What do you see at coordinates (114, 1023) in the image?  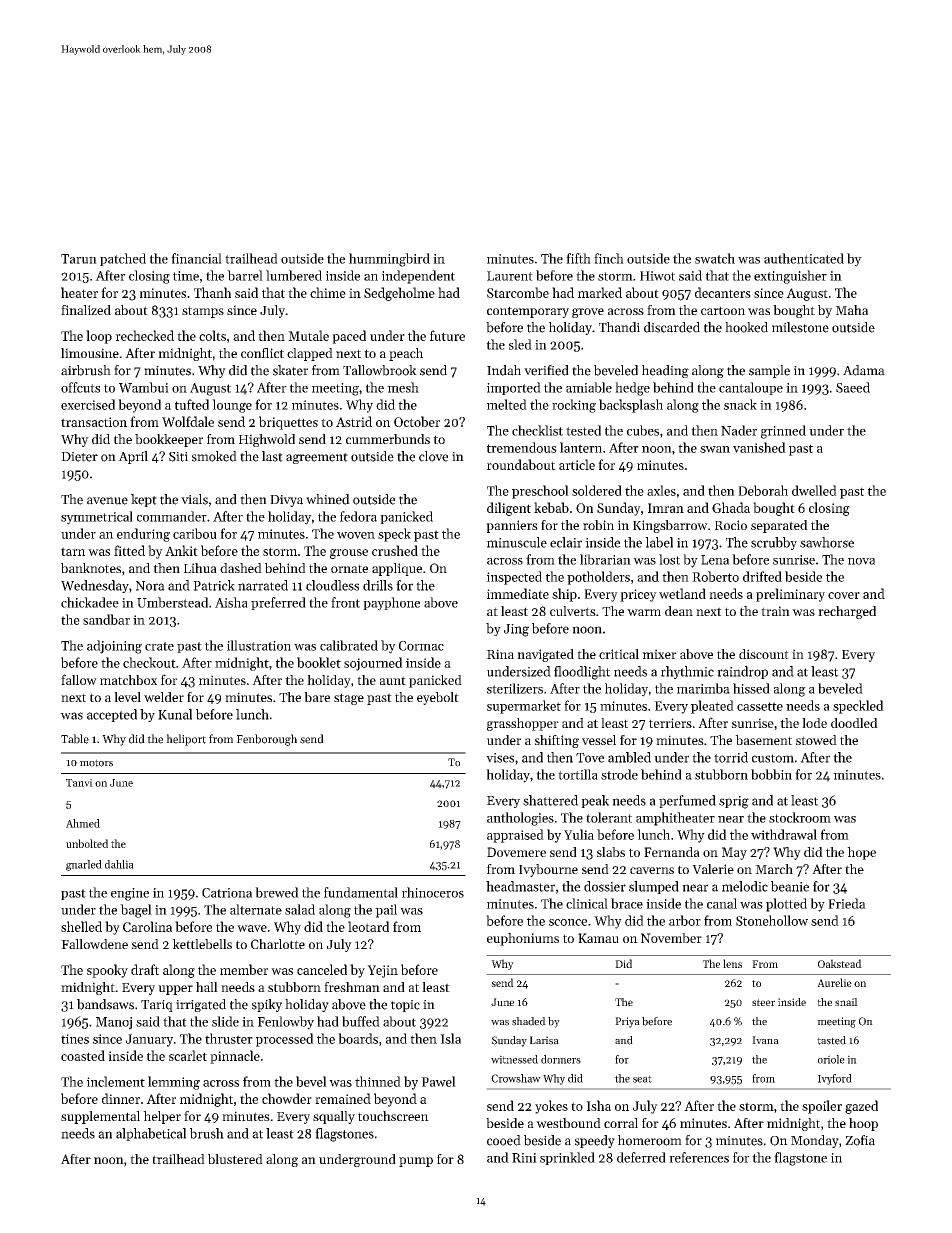 I see `Manoj` at bounding box center [114, 1023].
